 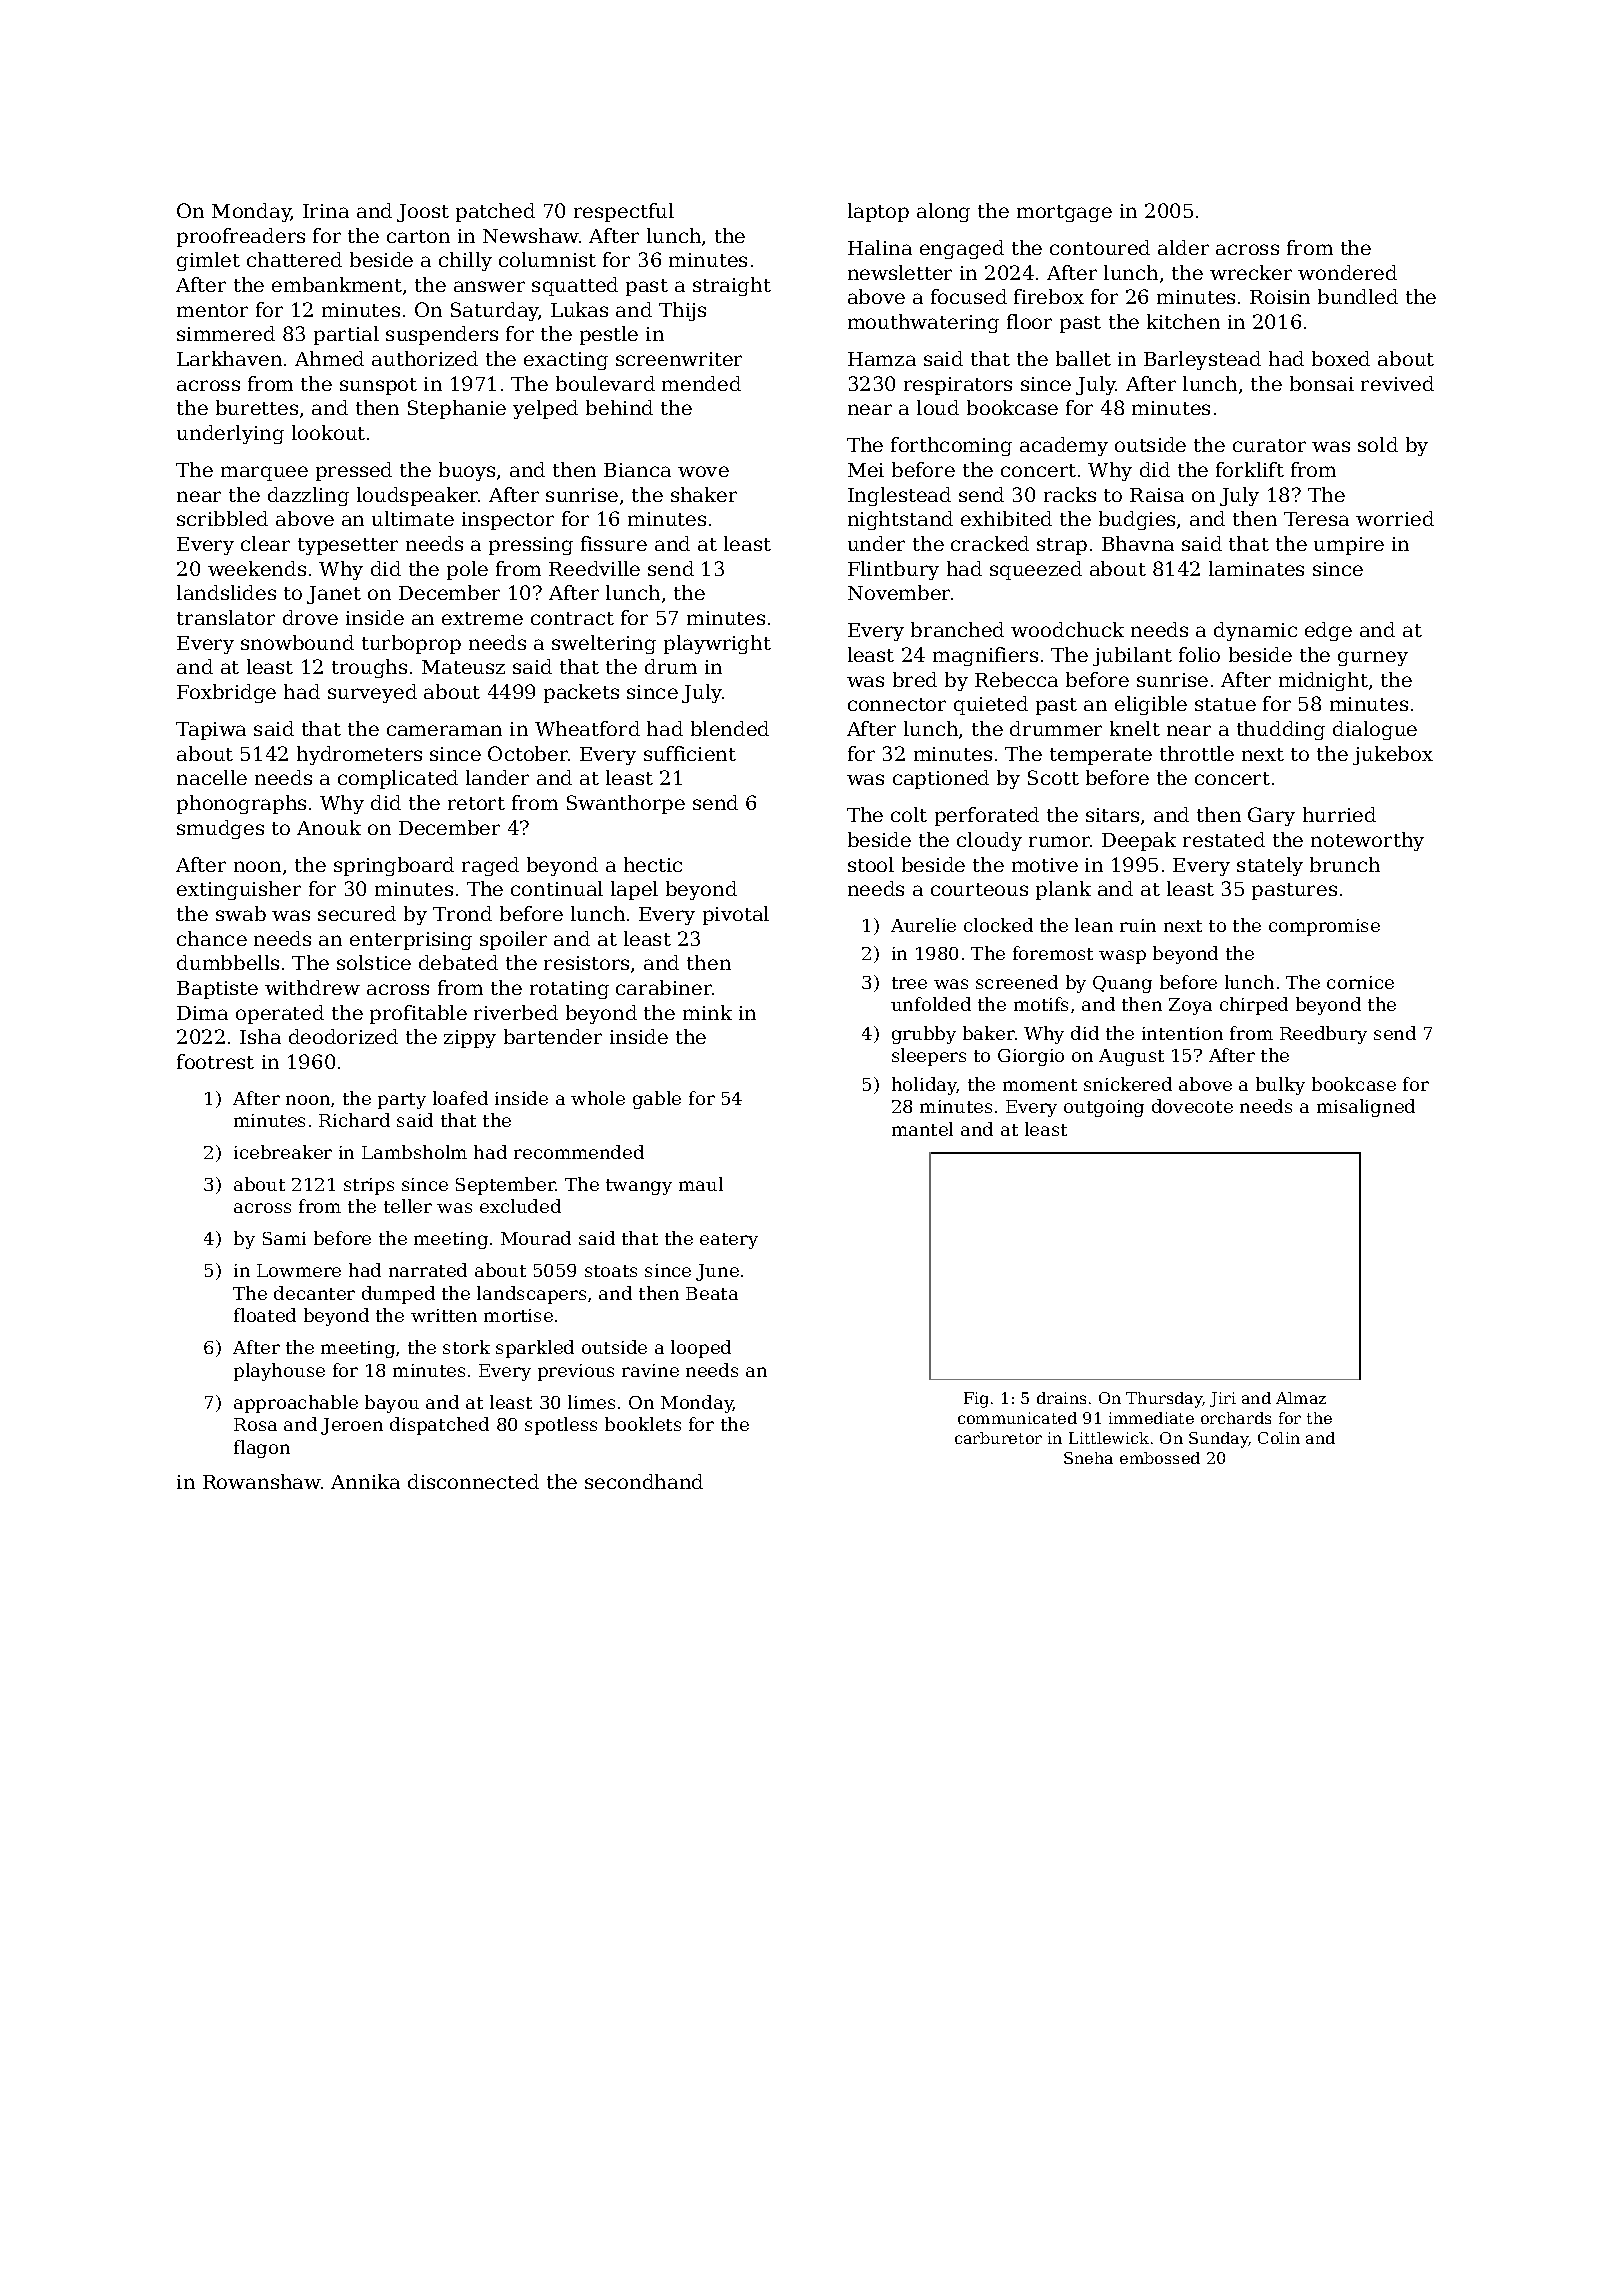 I want to click on revived, so click(x=1397, y=383).
